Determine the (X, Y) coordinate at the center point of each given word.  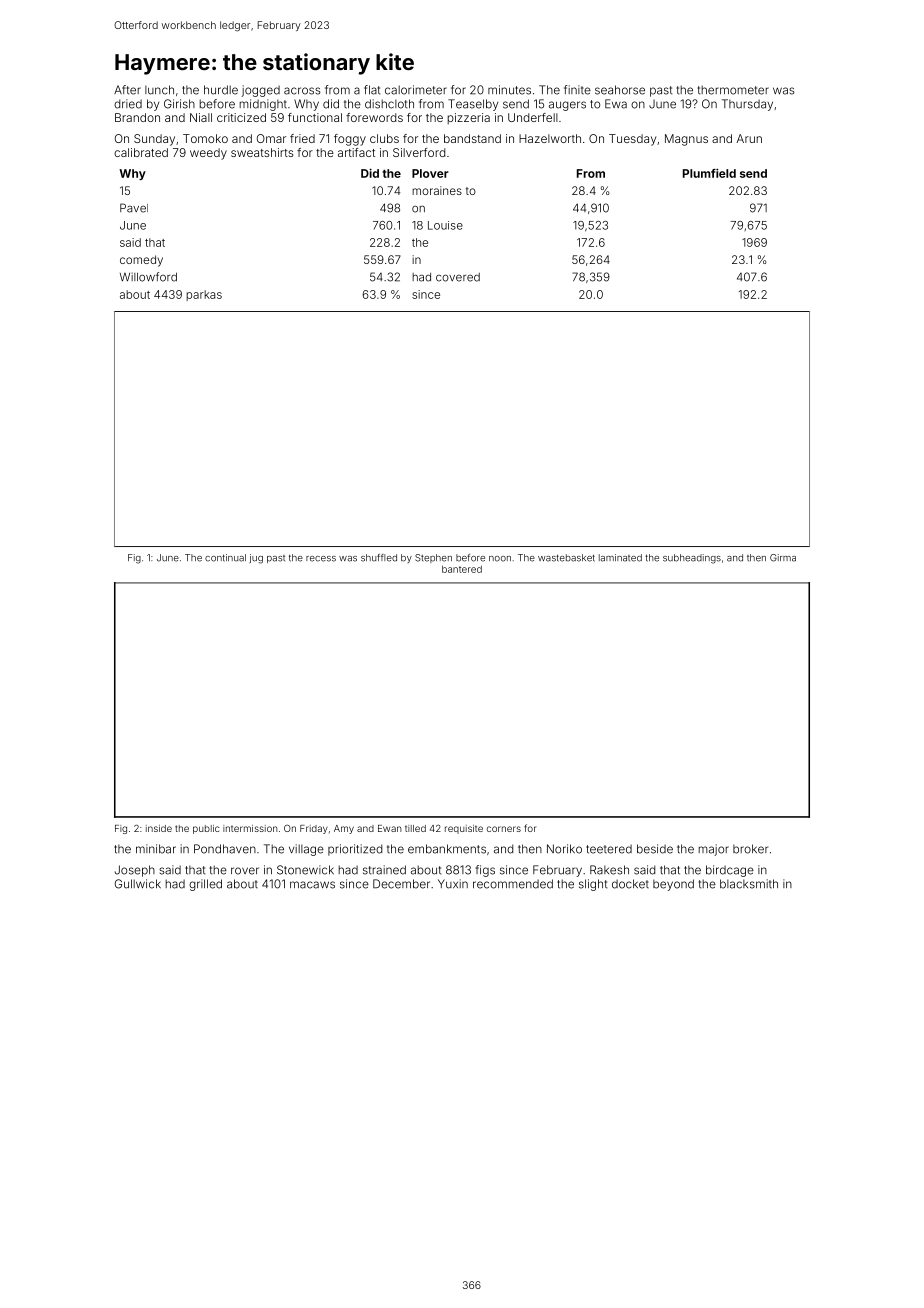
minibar (156, 849)
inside (159, 828)
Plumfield (709, 173)
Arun (749, 138)
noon (500, 559)
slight (593, 885)
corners (504, 829)
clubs (384, 138)
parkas (204, 295)
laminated (620, 558)
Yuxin (453, 884)
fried (302, 138)
